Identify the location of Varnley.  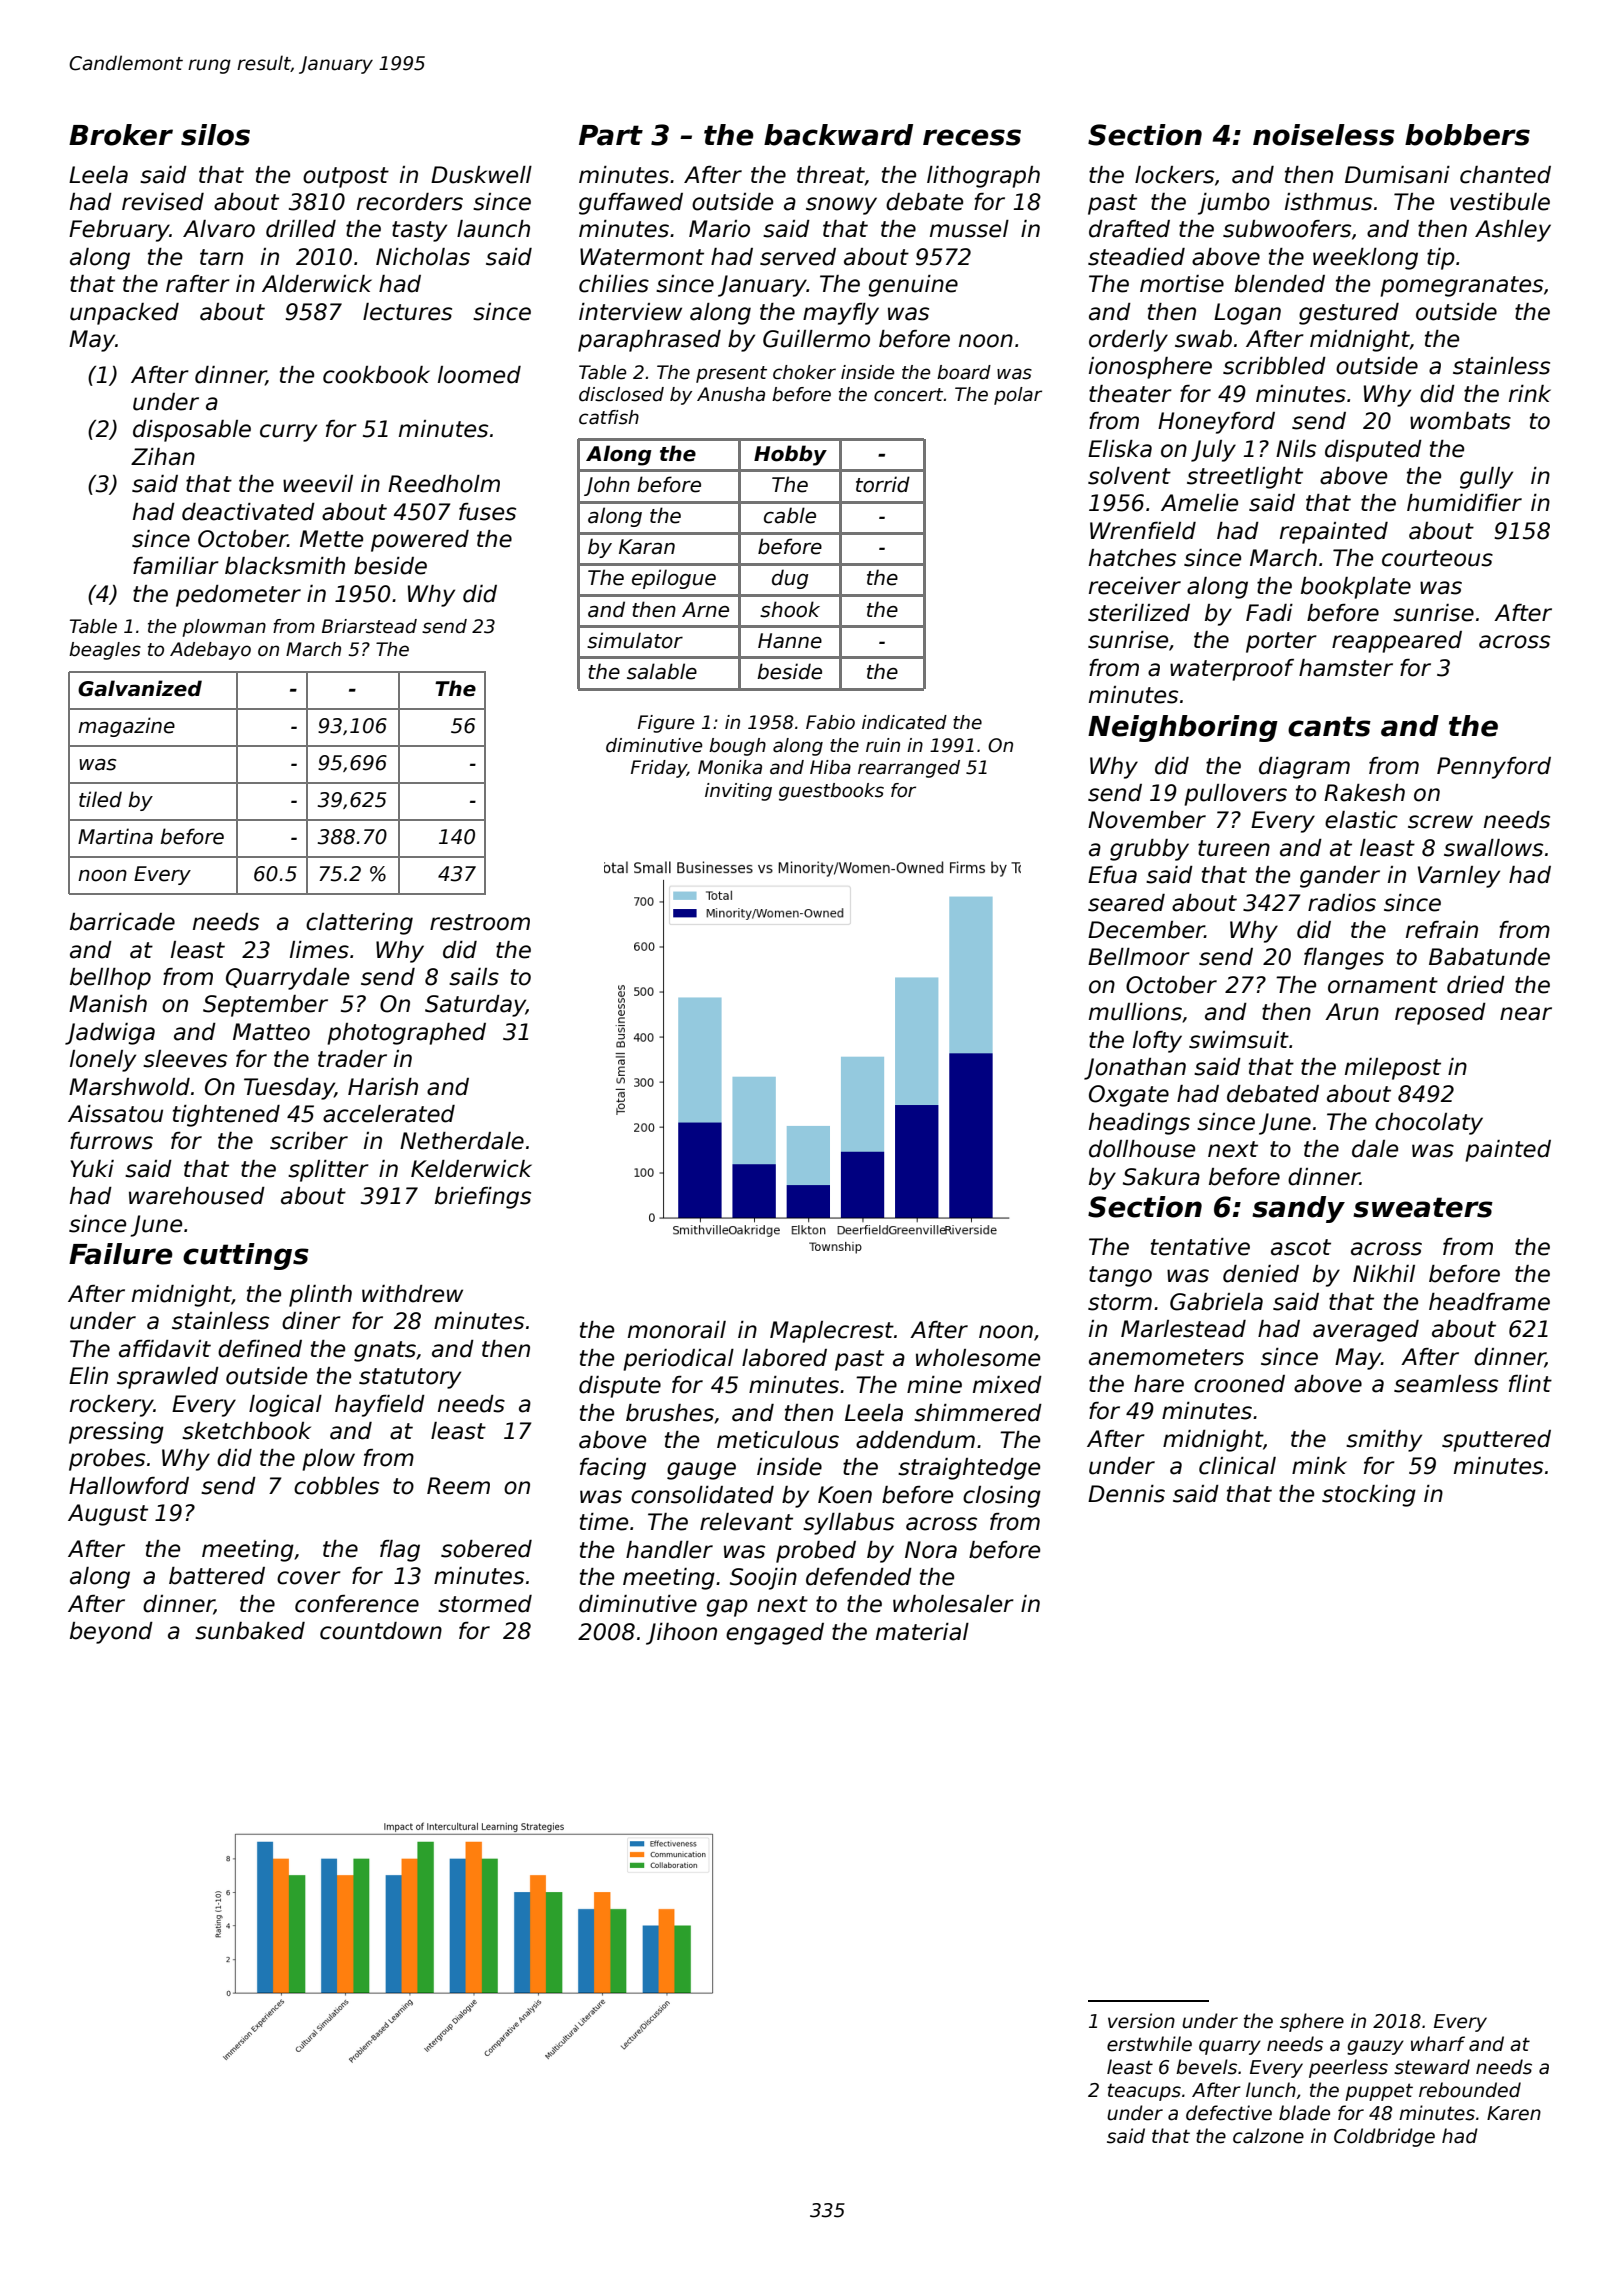
(1459, 877).
